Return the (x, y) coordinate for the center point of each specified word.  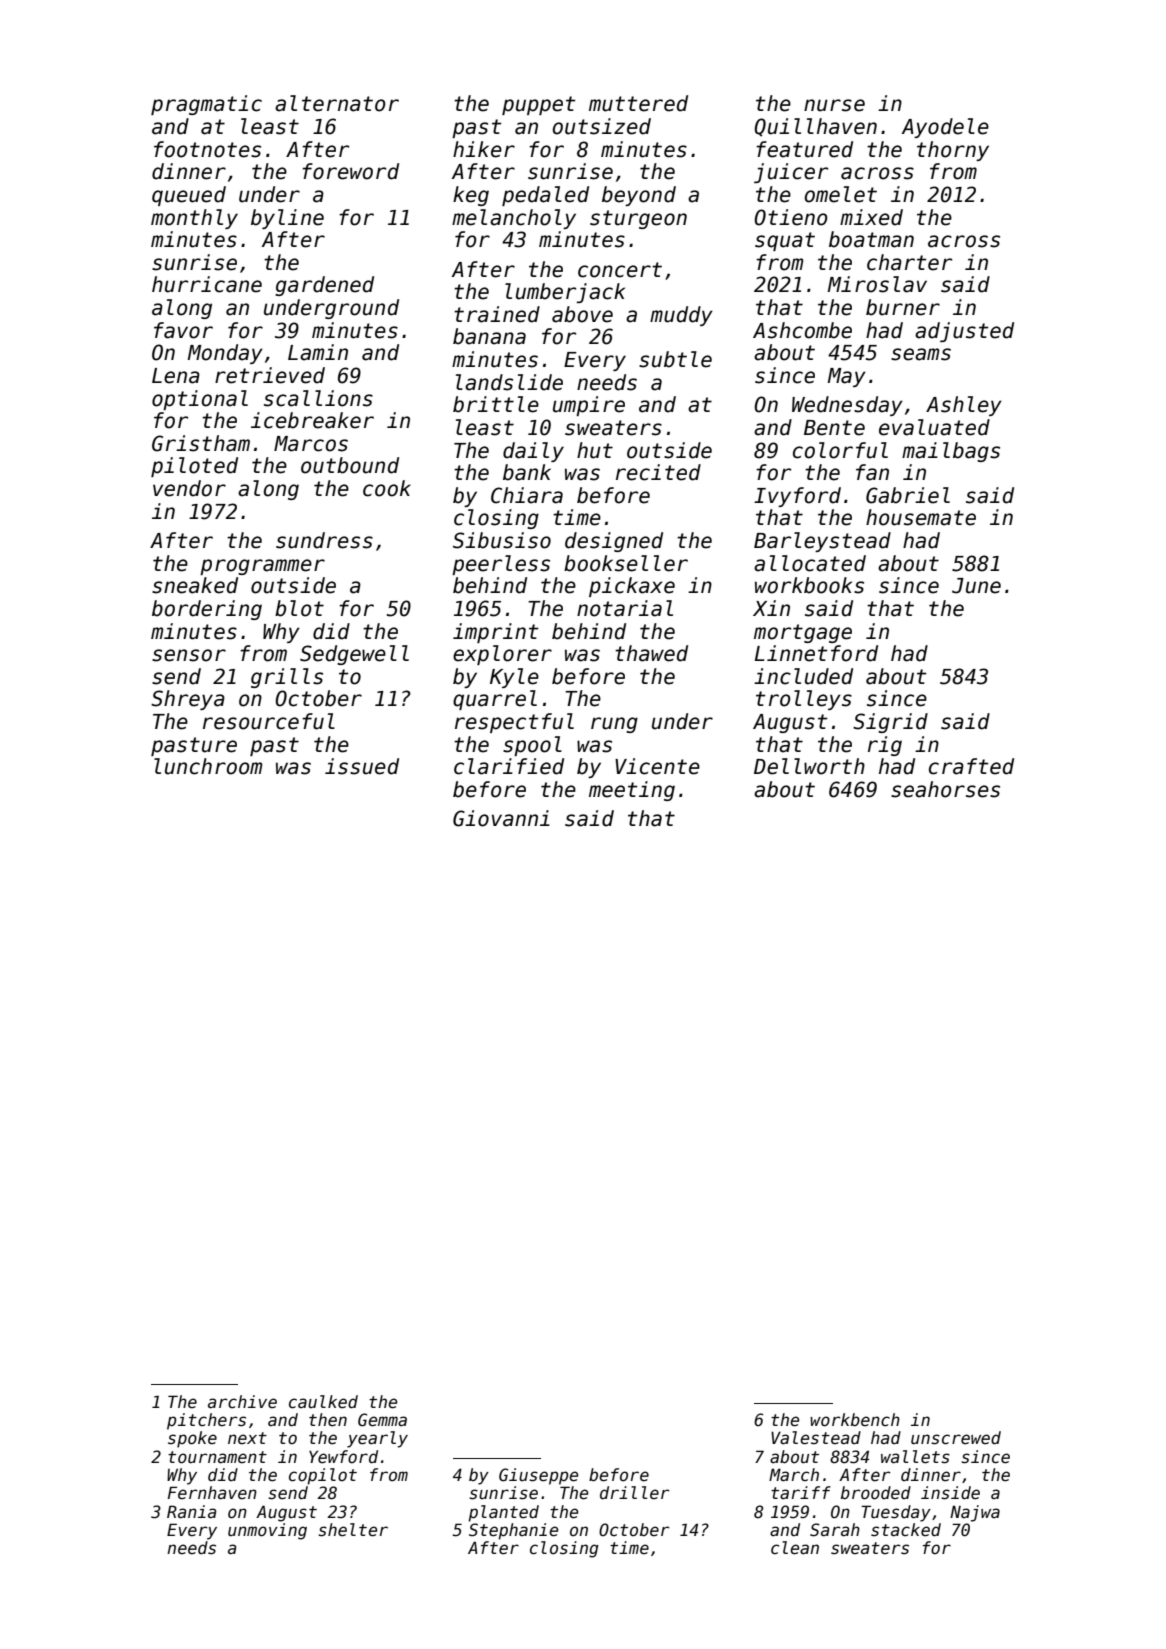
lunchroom (208, 766)
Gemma (382, 1420)
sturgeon (638, 219)
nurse (834, 105)
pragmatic (206, 105)
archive (242, 1402)
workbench (855, 1420)
